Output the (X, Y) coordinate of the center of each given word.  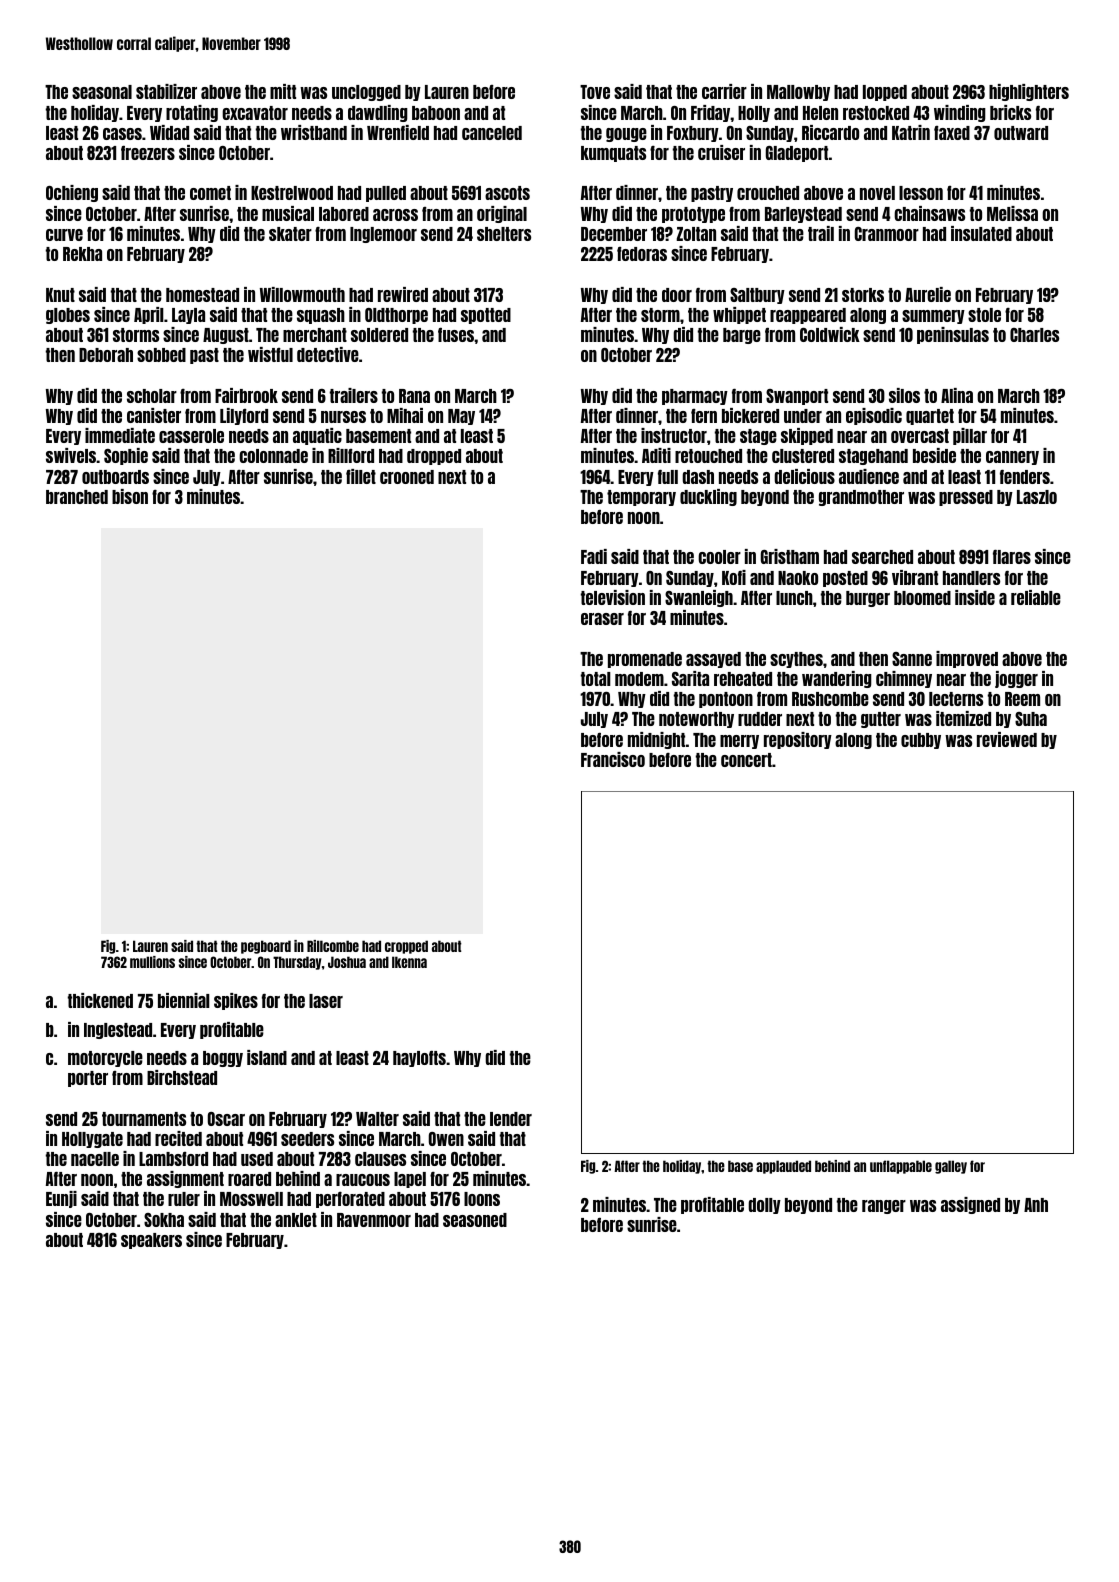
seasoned (475, 1220)
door (677, 295)
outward (1021, 133)
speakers (151, 1241)
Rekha (82, 254)
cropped (406, 947)
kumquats (613, 154)
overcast (920, 436)
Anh (1036, 1205)
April (149, 315)
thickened (100, 1000)
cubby (921, 741)
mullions (152, 962)
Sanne (912, 659)
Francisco (613, 759)
